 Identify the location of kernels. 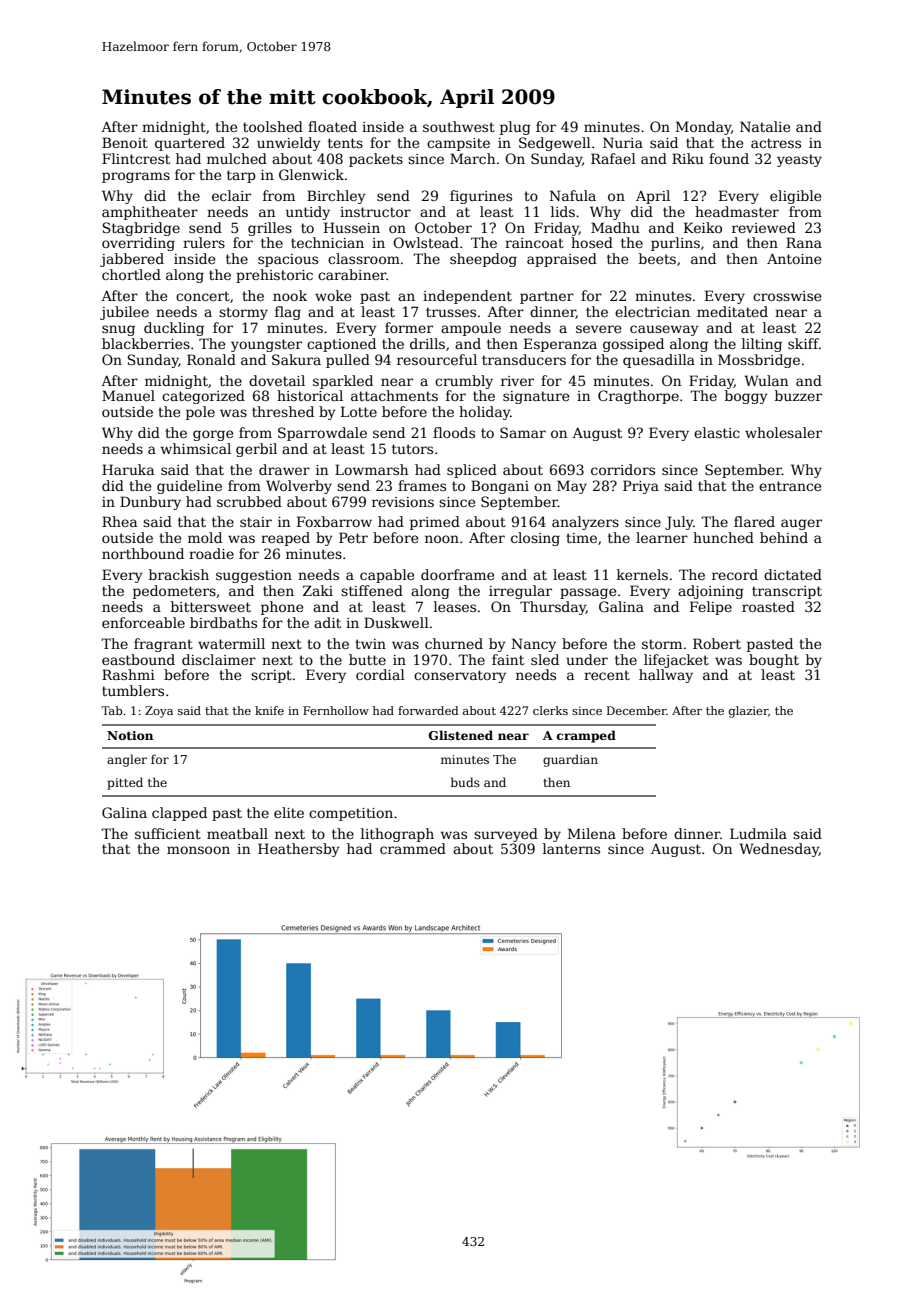
(642, 574).
